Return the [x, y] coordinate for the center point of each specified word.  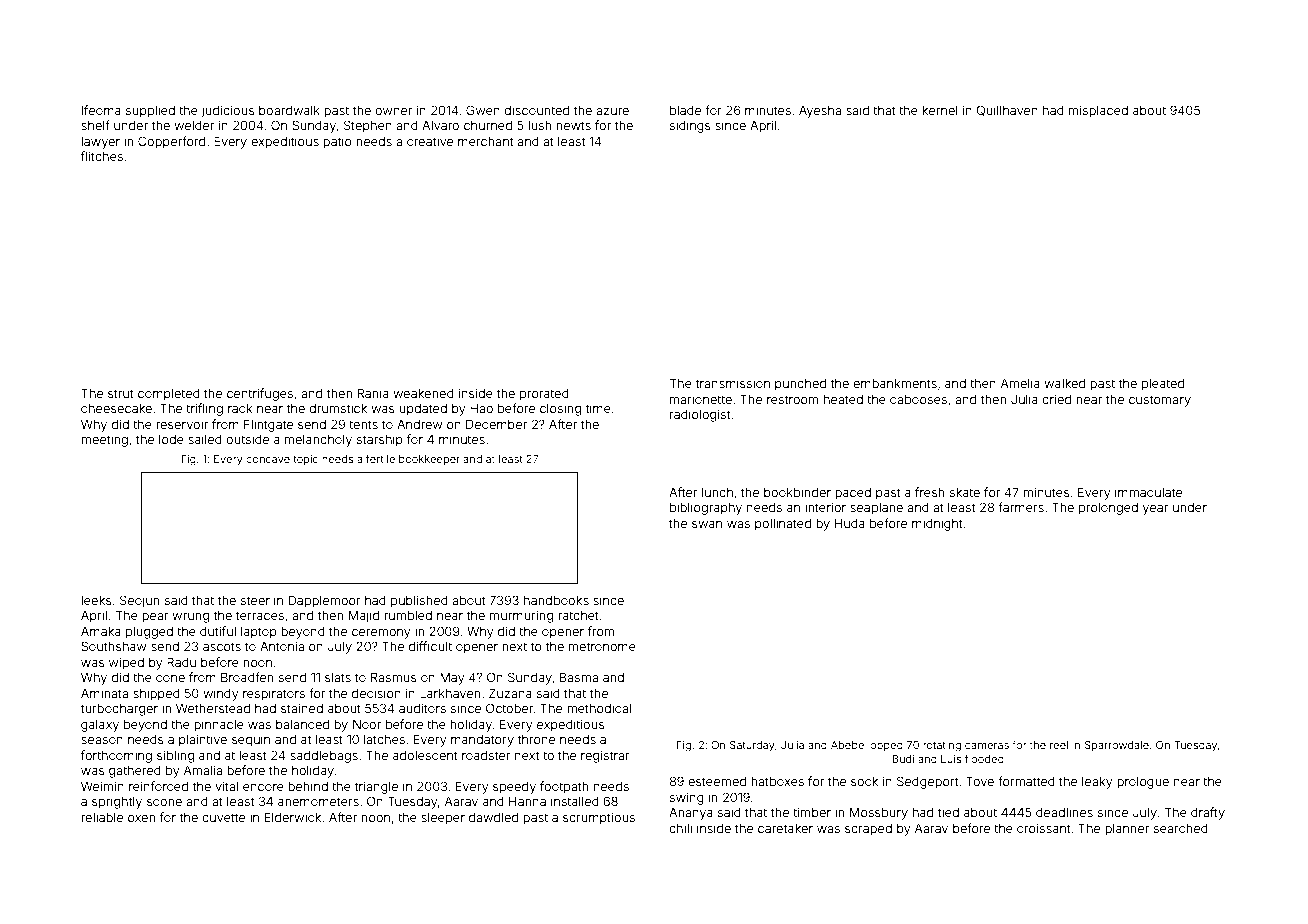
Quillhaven [1007, 110]
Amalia [203, 770]
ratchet [578, 615]
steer [255, 600]
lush [540, 125]
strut [121, 393]
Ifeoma [101, 110]
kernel [940, 110]
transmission [733, 383]
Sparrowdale [1116, 746]
